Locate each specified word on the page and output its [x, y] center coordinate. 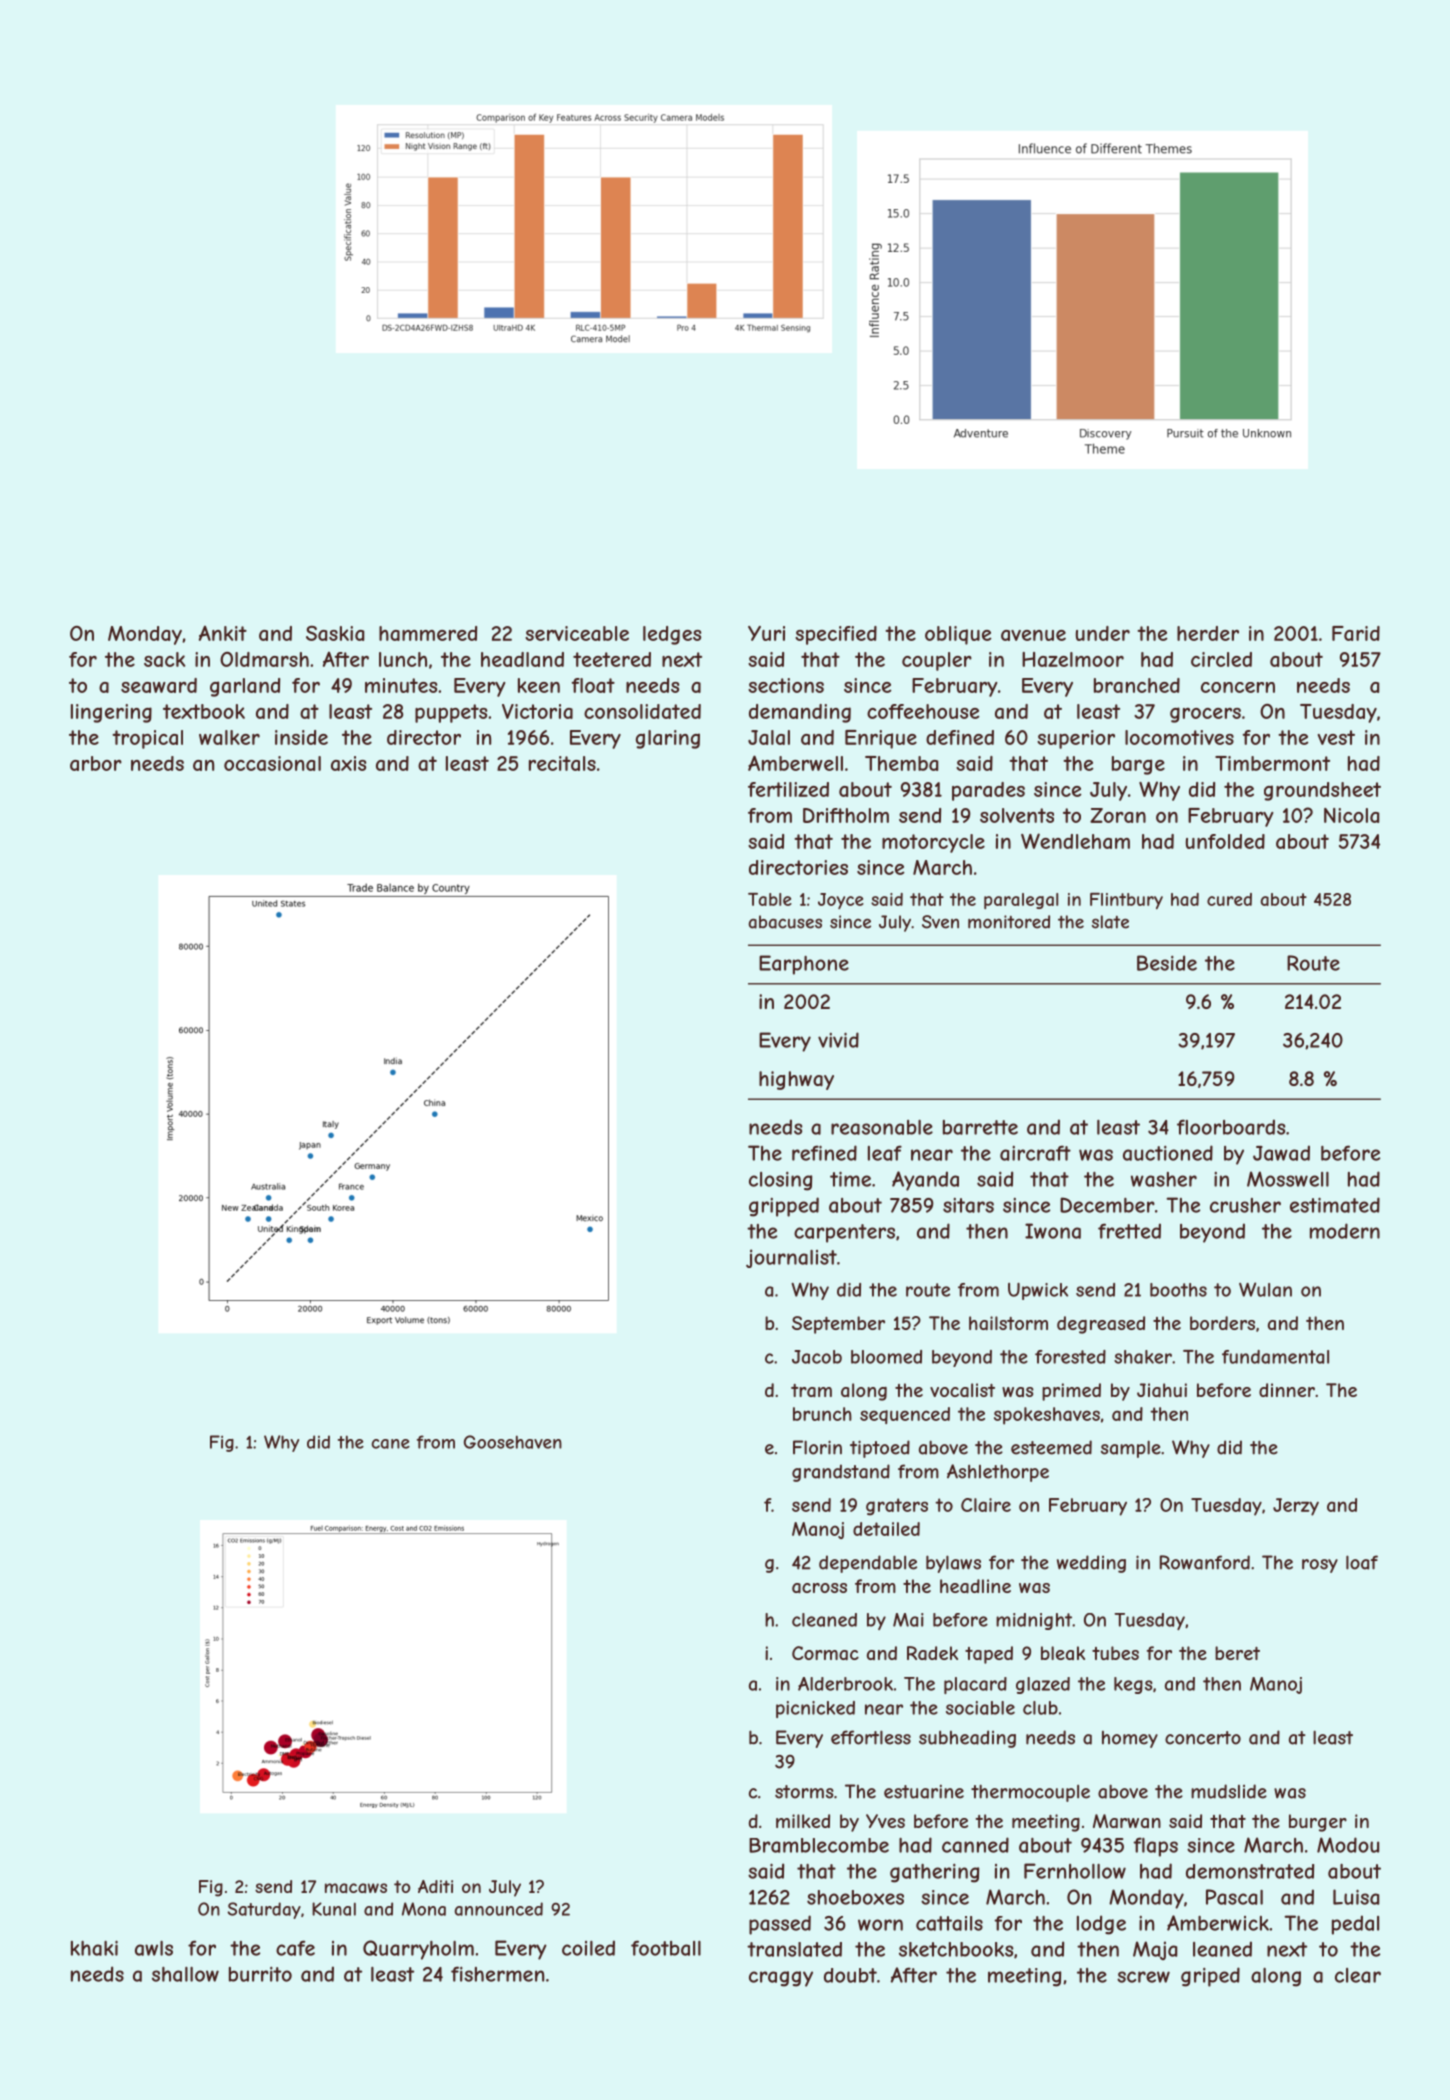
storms [804, 1792]
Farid [1356, 633]
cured [1229, 899]
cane [391, 1444]
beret [1237, 1653]
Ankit [223, 633]
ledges [672, 635]
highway [796, 1080]
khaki [94, 1948]
